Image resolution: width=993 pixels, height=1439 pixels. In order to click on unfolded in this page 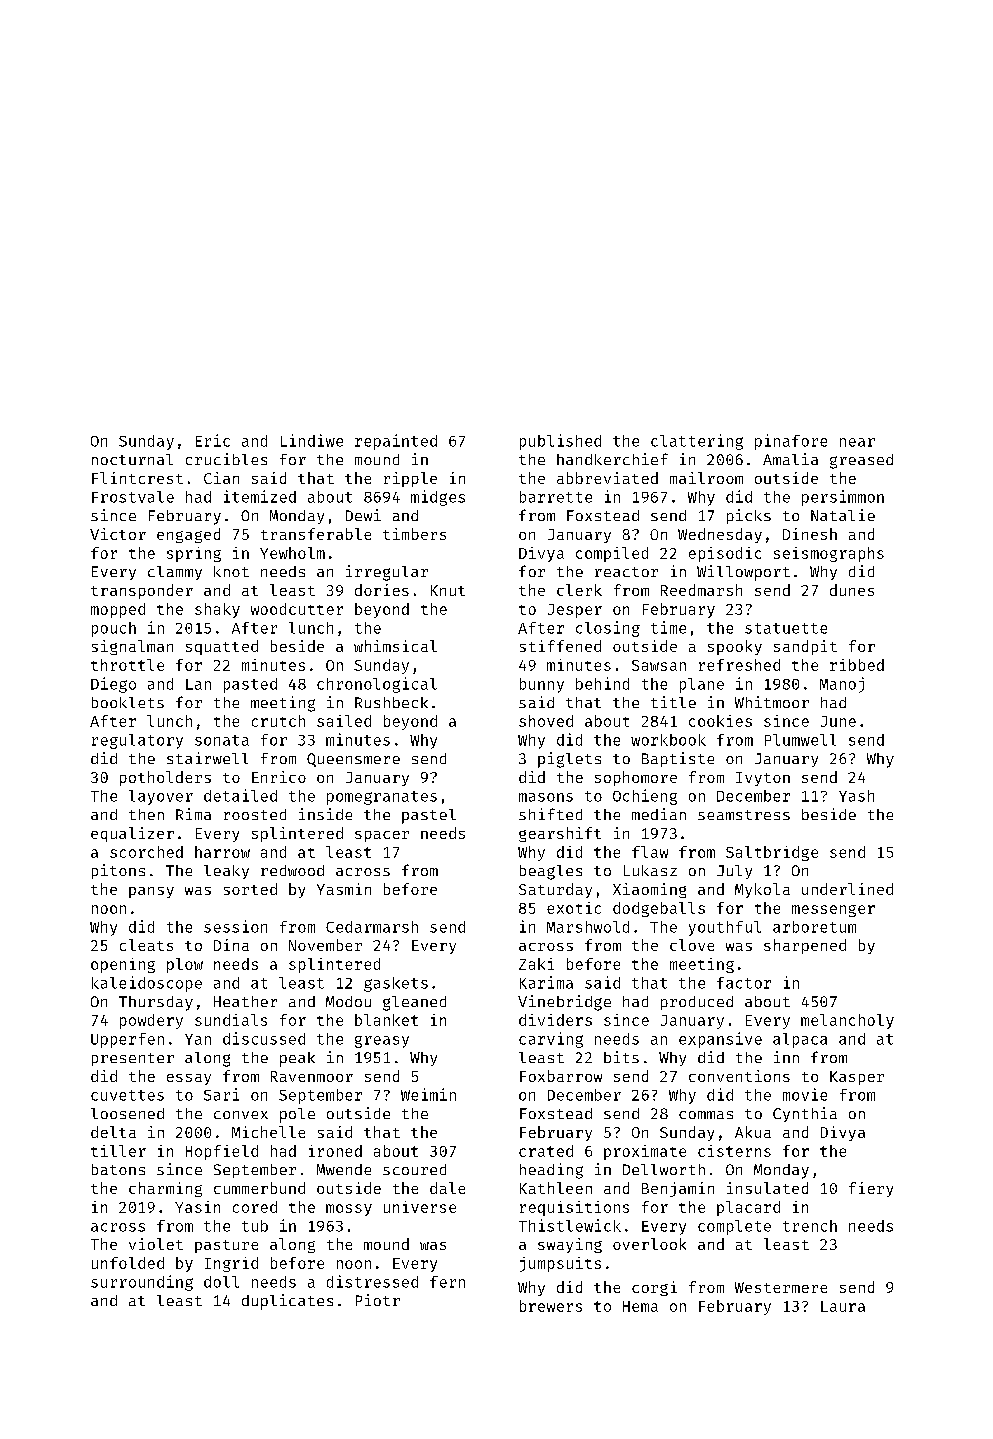, I will do `click(128, 1263)`.
